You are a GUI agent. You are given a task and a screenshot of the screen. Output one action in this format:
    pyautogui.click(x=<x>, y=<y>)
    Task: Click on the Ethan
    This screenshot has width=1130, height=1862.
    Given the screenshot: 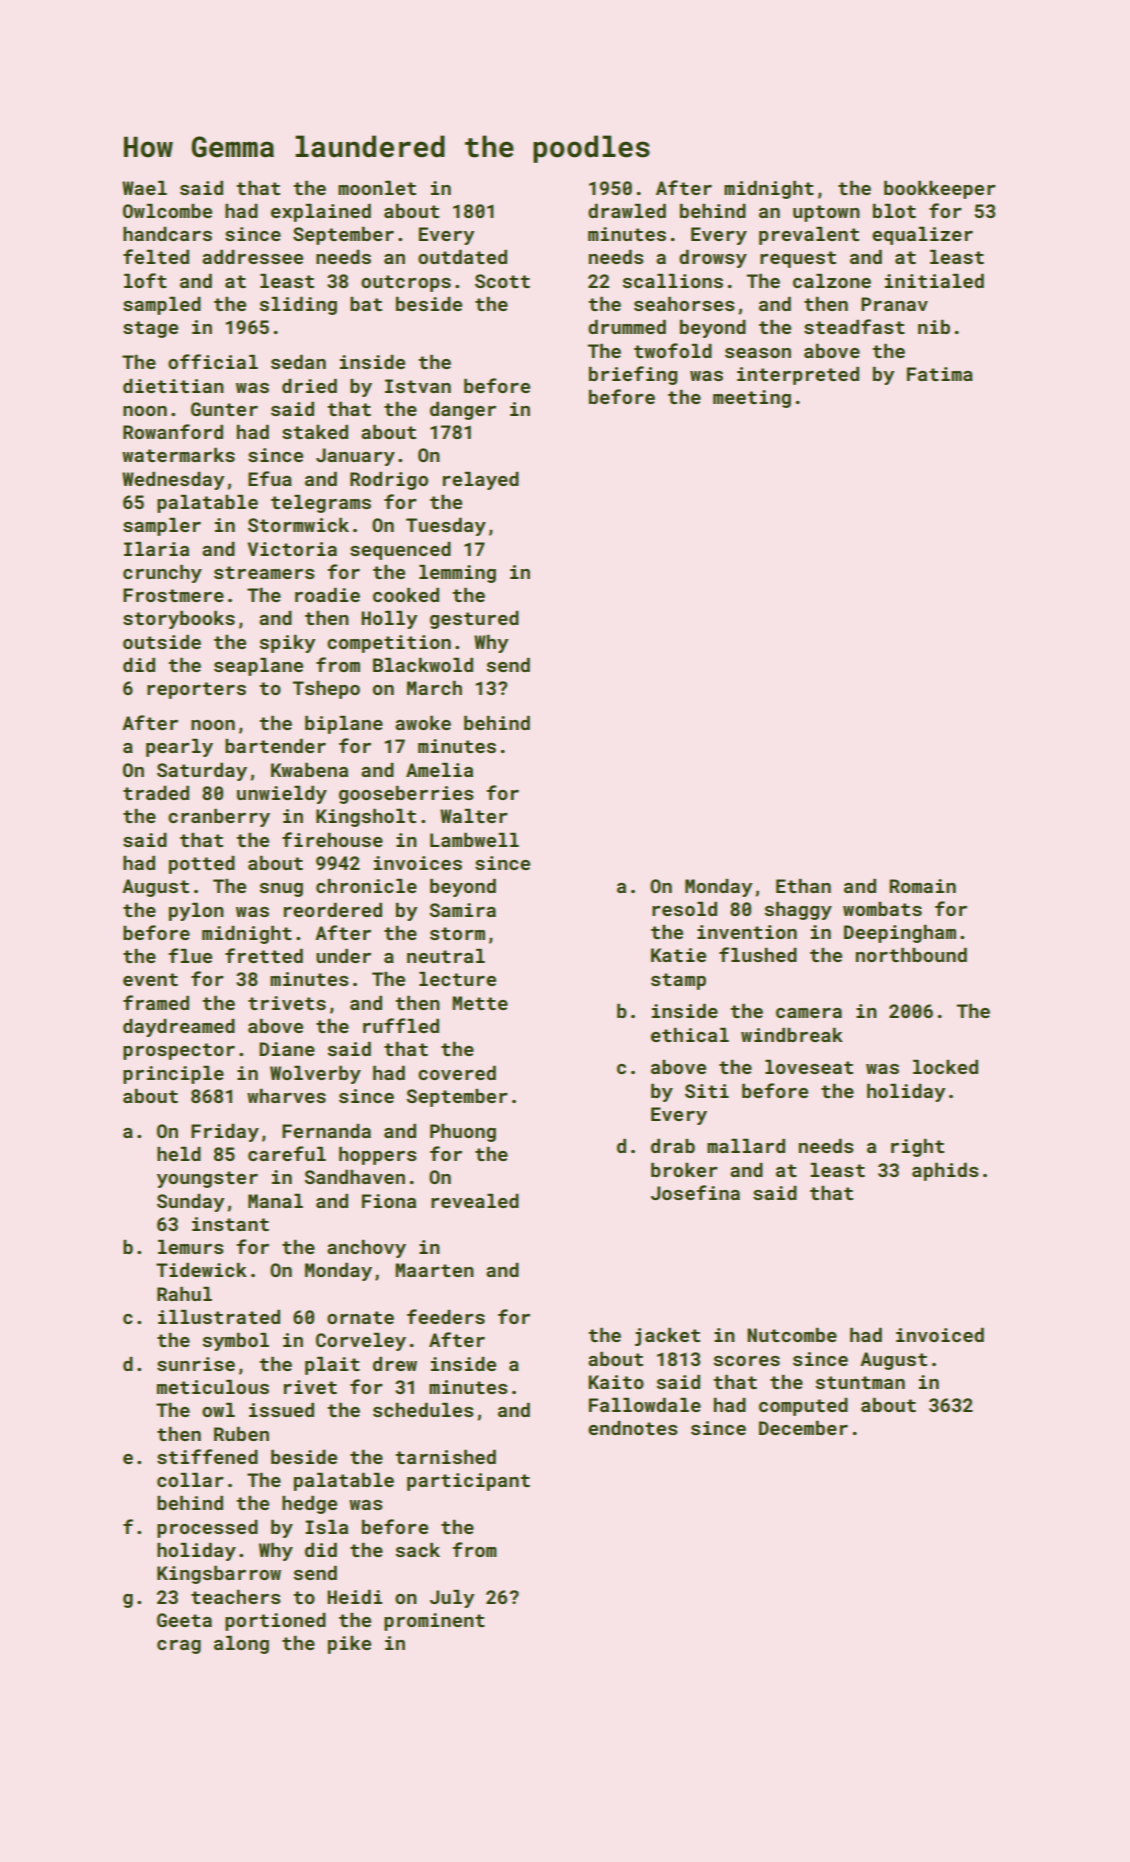 What is the action you would take?
    pyautogui.click(x=803, y=886)
